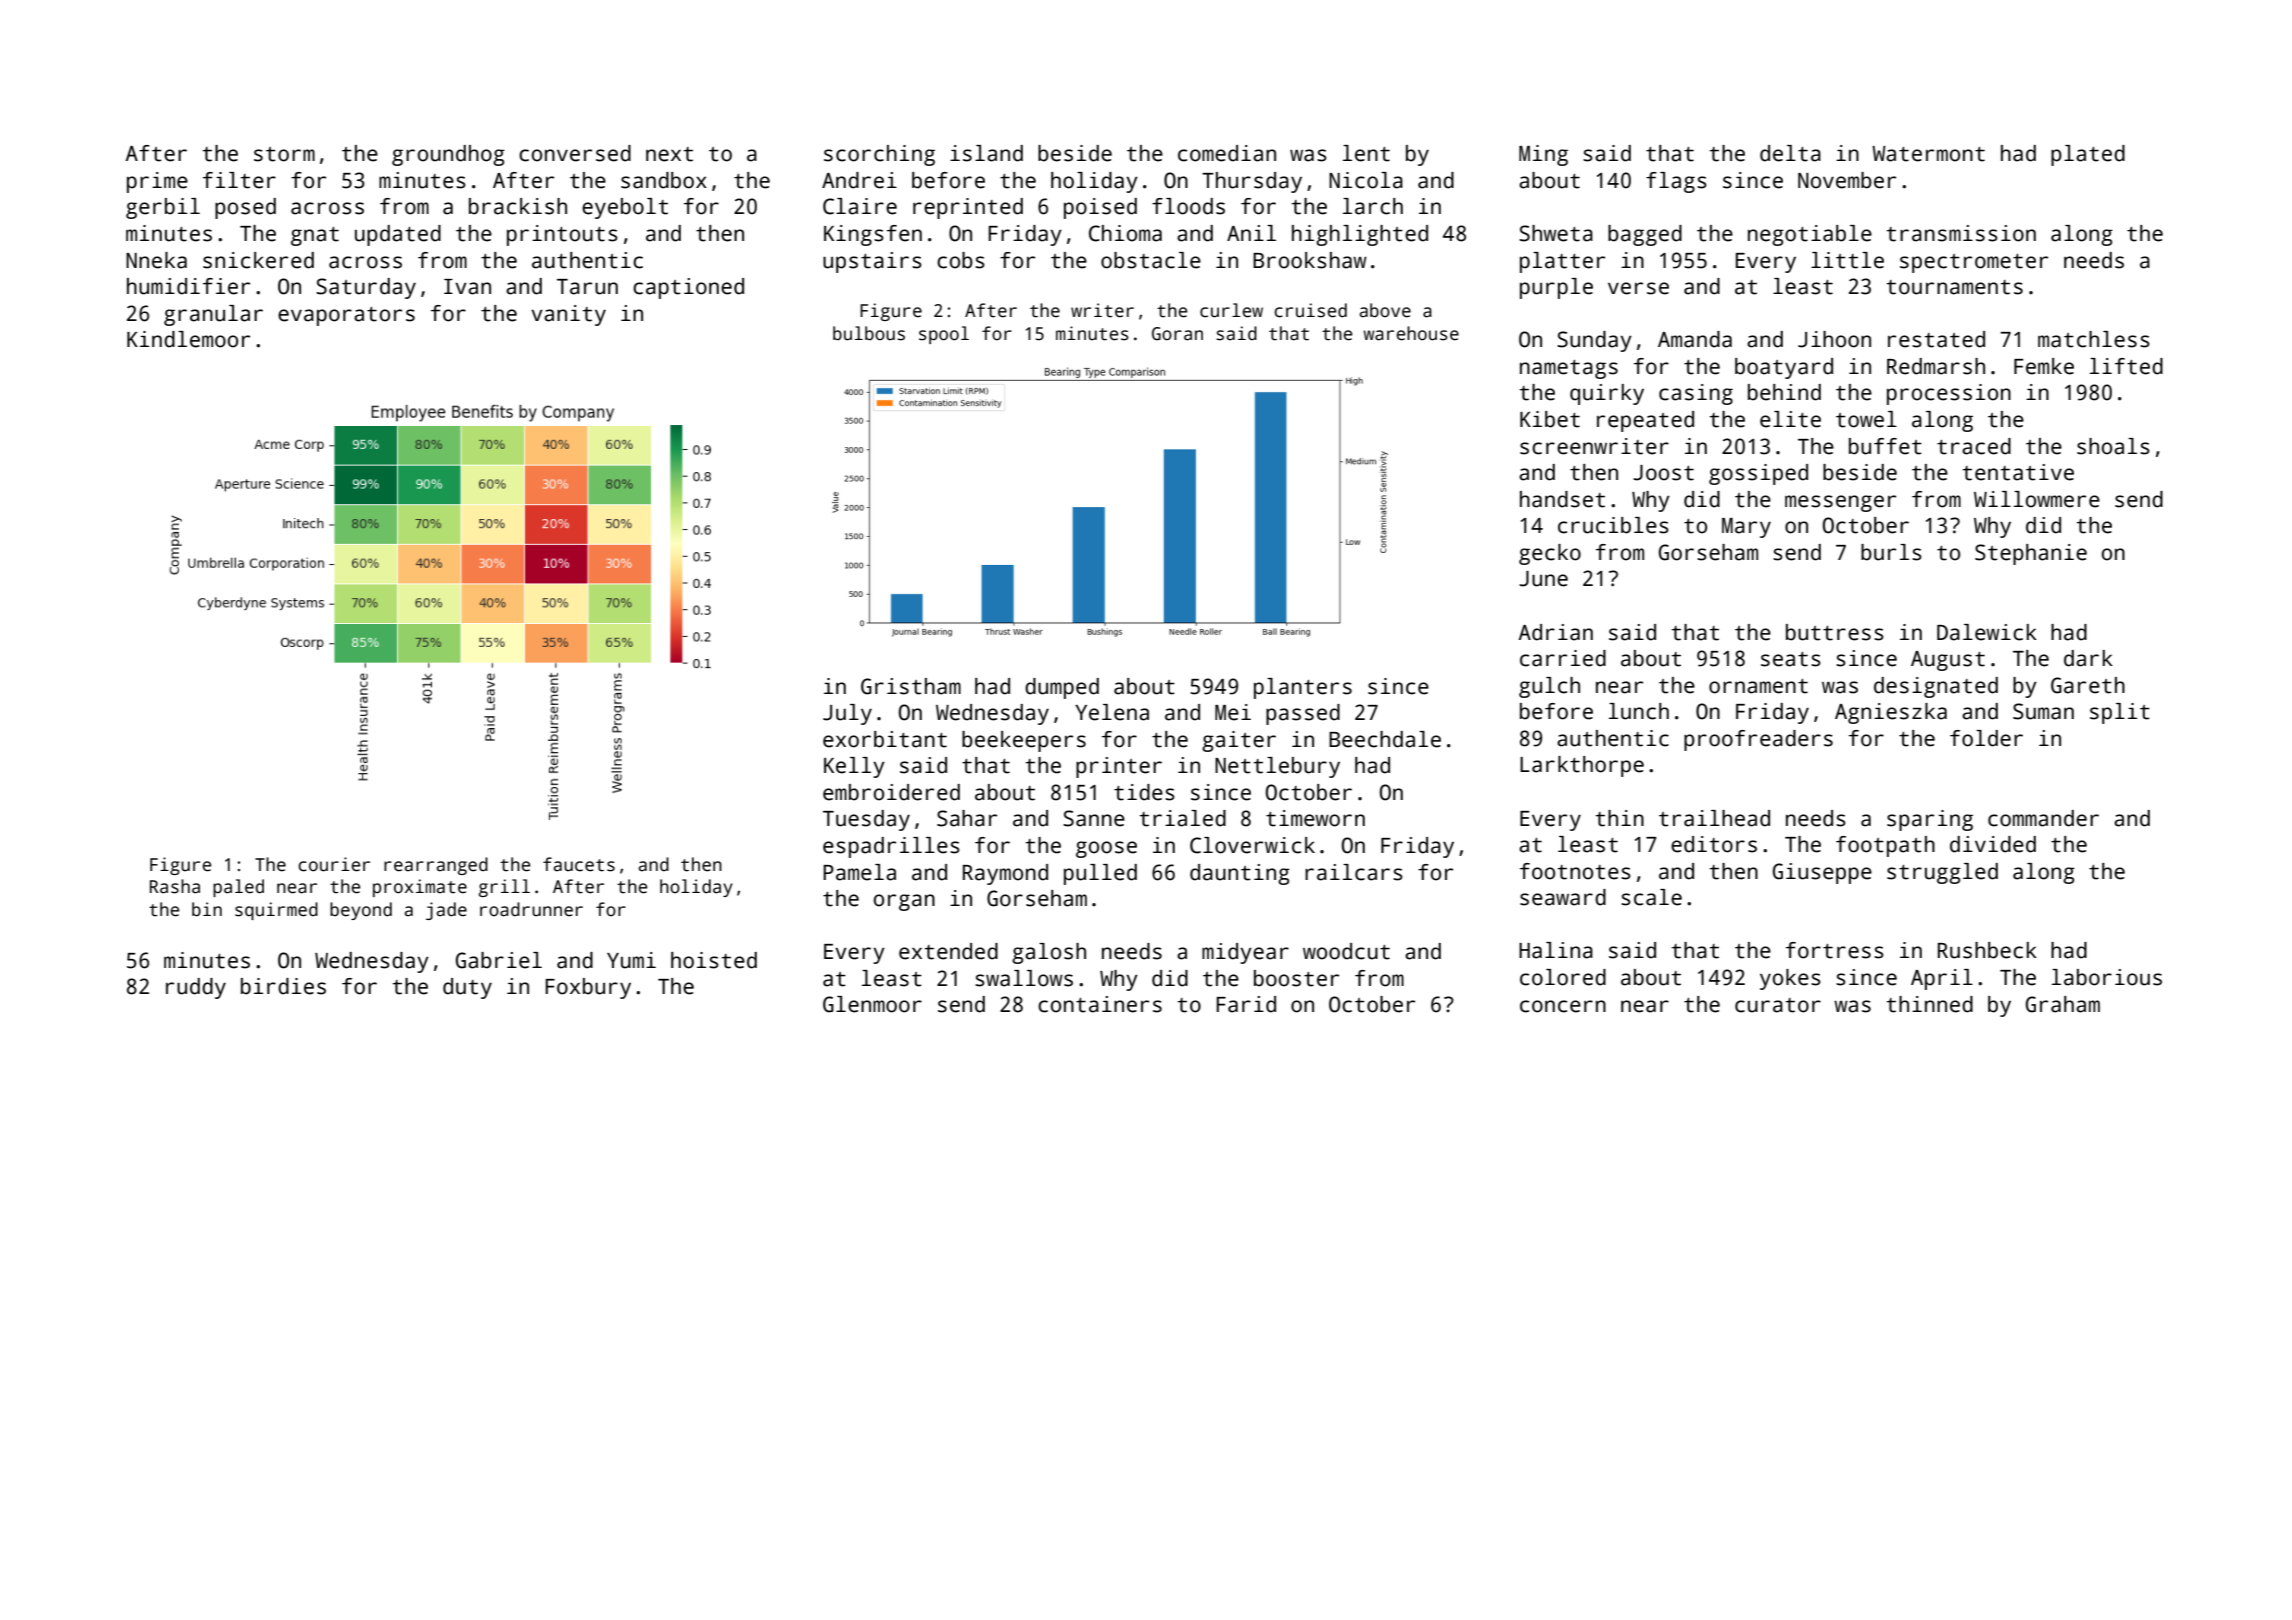 The image size is (2292, 1620). I want to click on Willowmere, so click(2037, 499).
